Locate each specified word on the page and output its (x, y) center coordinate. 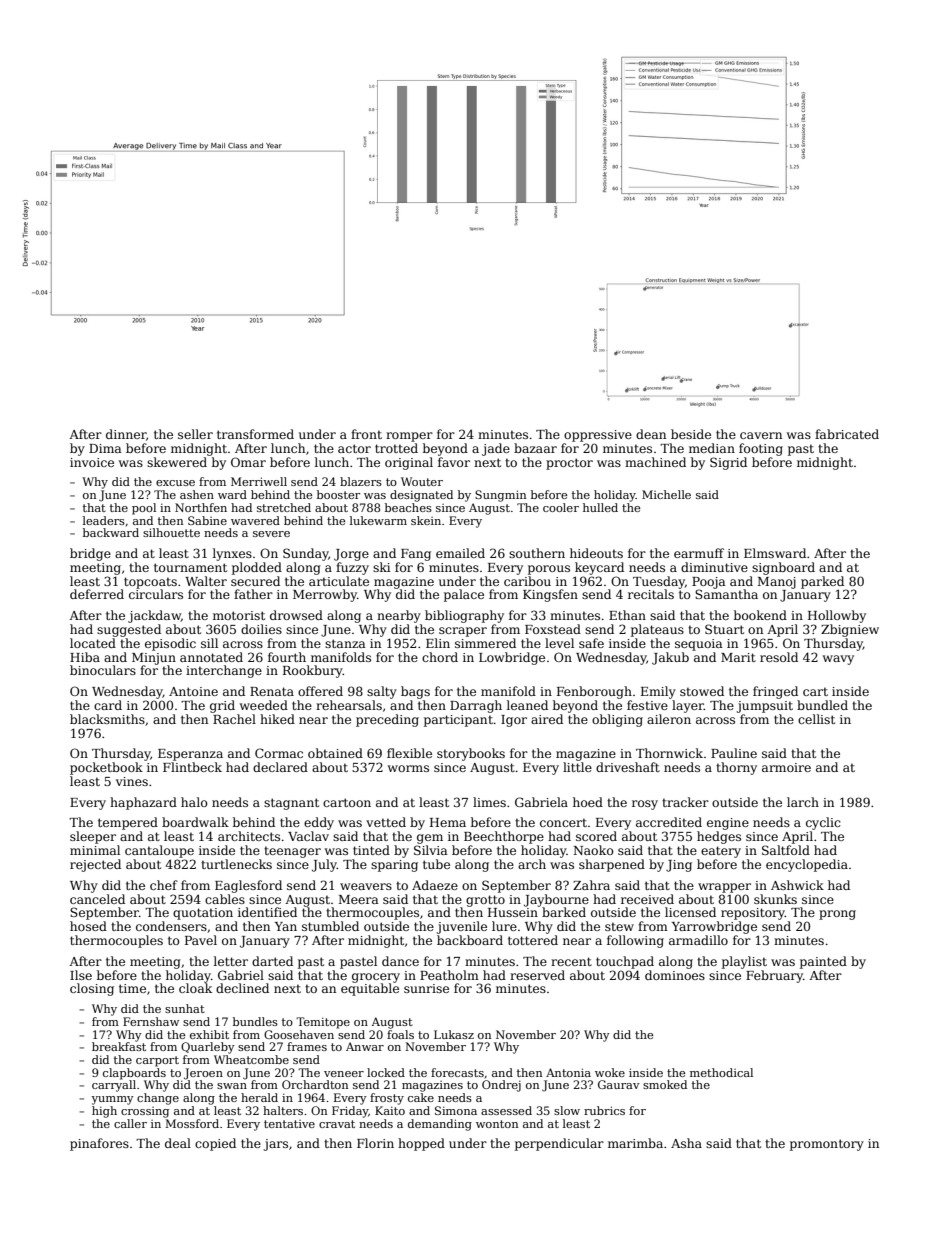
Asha (686, 1143)
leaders (104, 520)
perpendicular (559, 1144)
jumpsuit (764, 707)
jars (275, 1145)
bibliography (464, 616)
